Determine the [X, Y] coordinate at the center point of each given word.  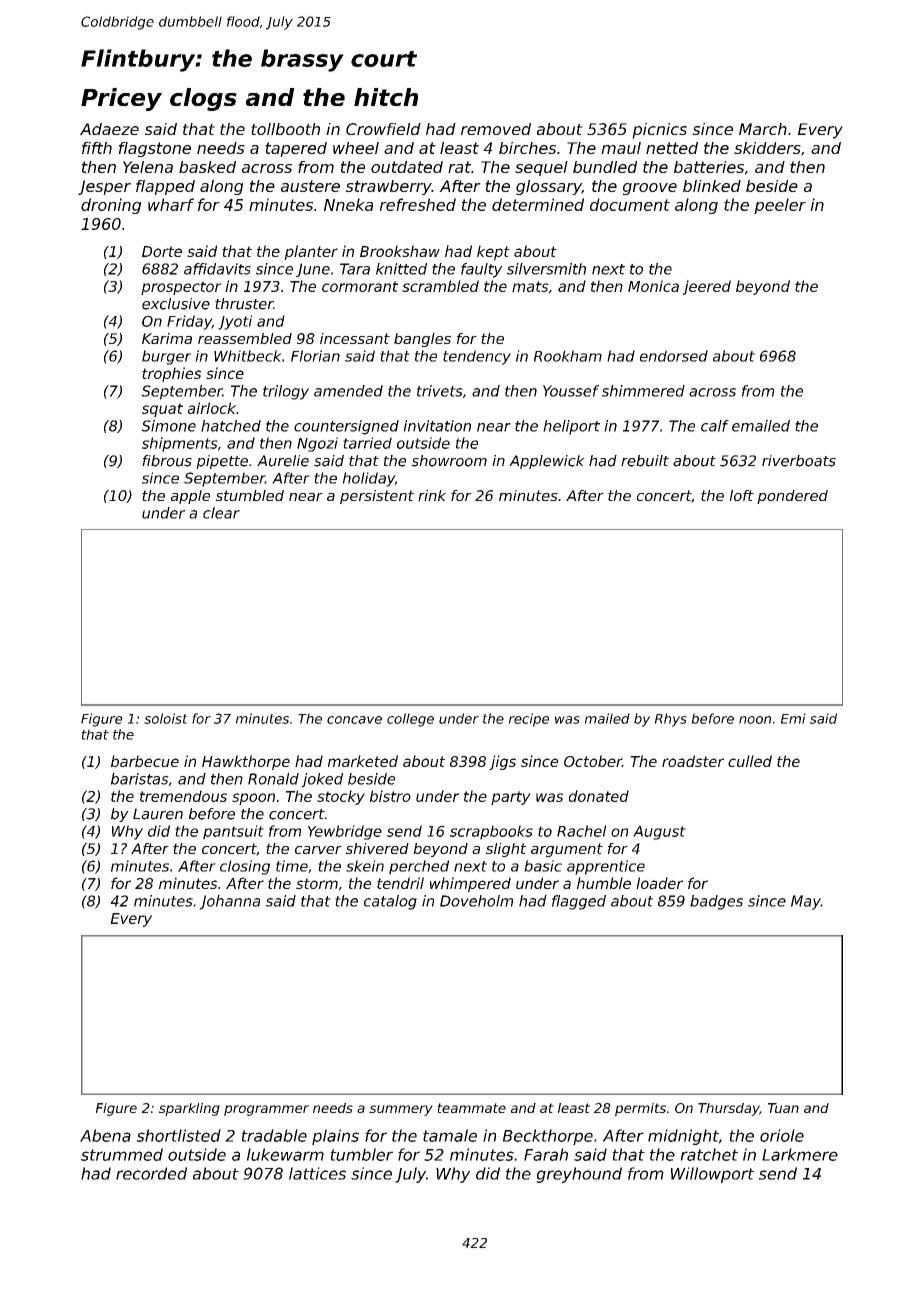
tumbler [361, 1154]
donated [599, 796]
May [806, 902]
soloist [166, 718]
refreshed [418, 204]
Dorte [162, 251]
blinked [712, 186]
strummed [122, 1154]
